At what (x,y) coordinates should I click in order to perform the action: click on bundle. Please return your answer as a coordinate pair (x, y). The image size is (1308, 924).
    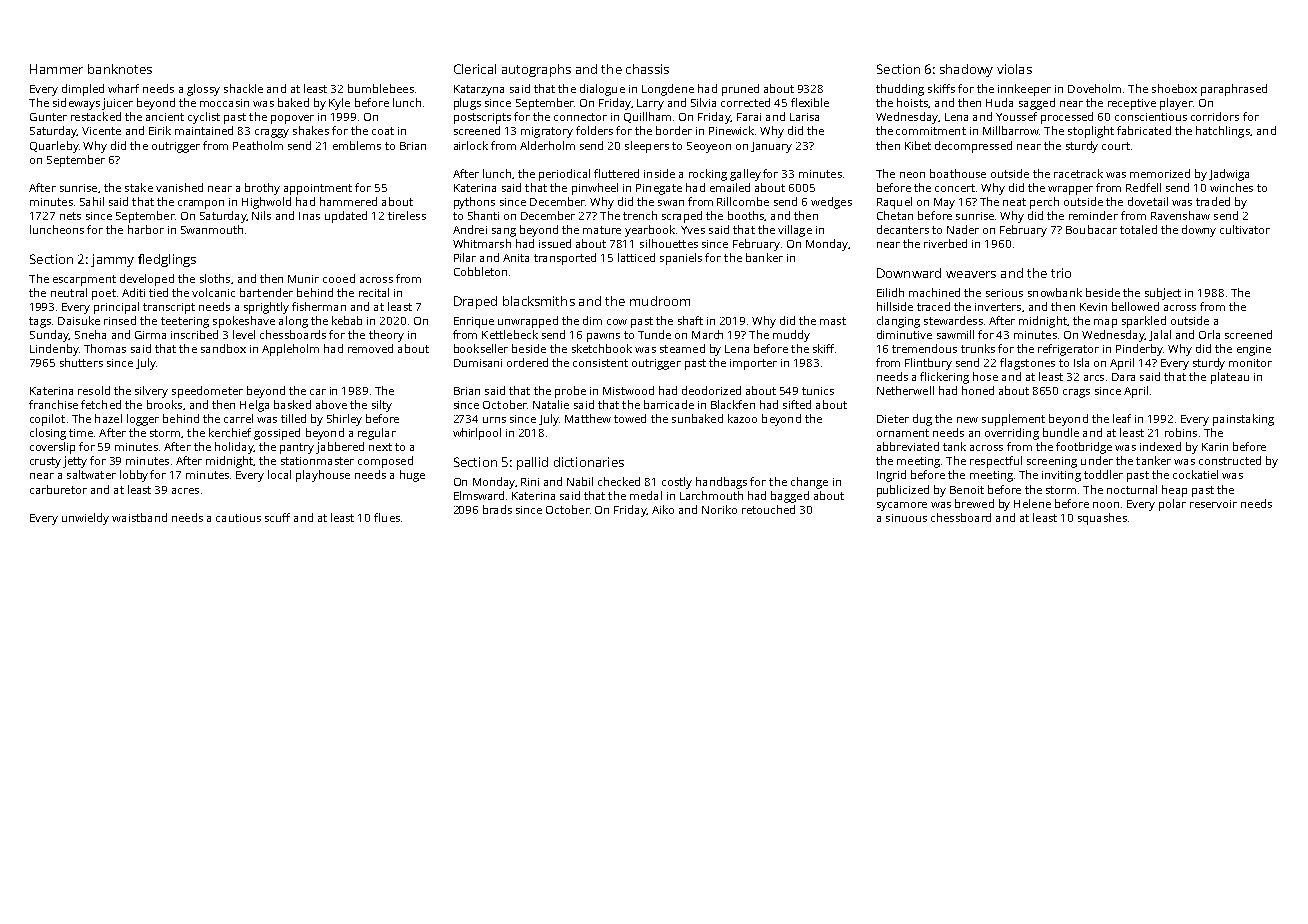
    Looking at the image, I should click on (1061, 432).
